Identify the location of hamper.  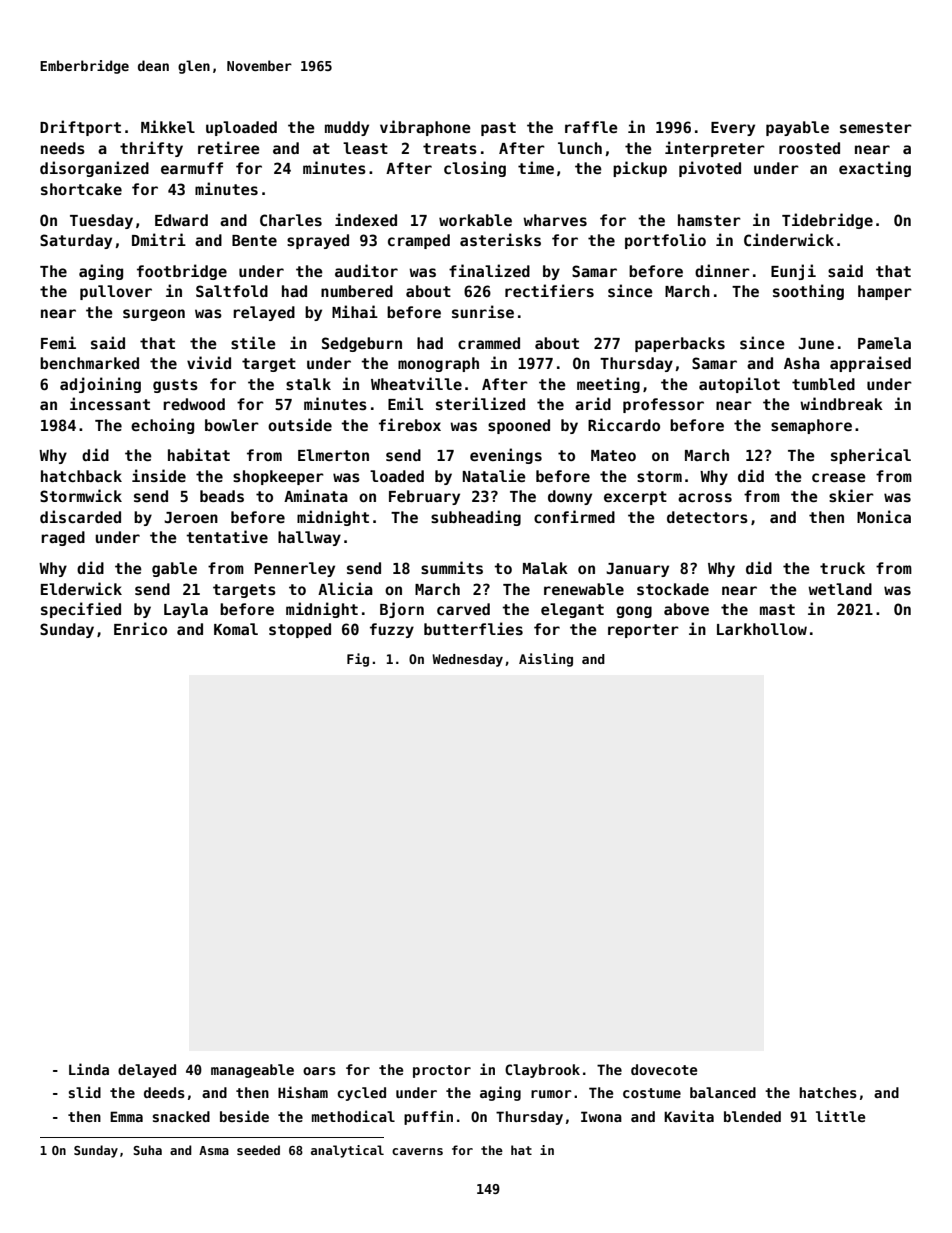
(885, 292).
